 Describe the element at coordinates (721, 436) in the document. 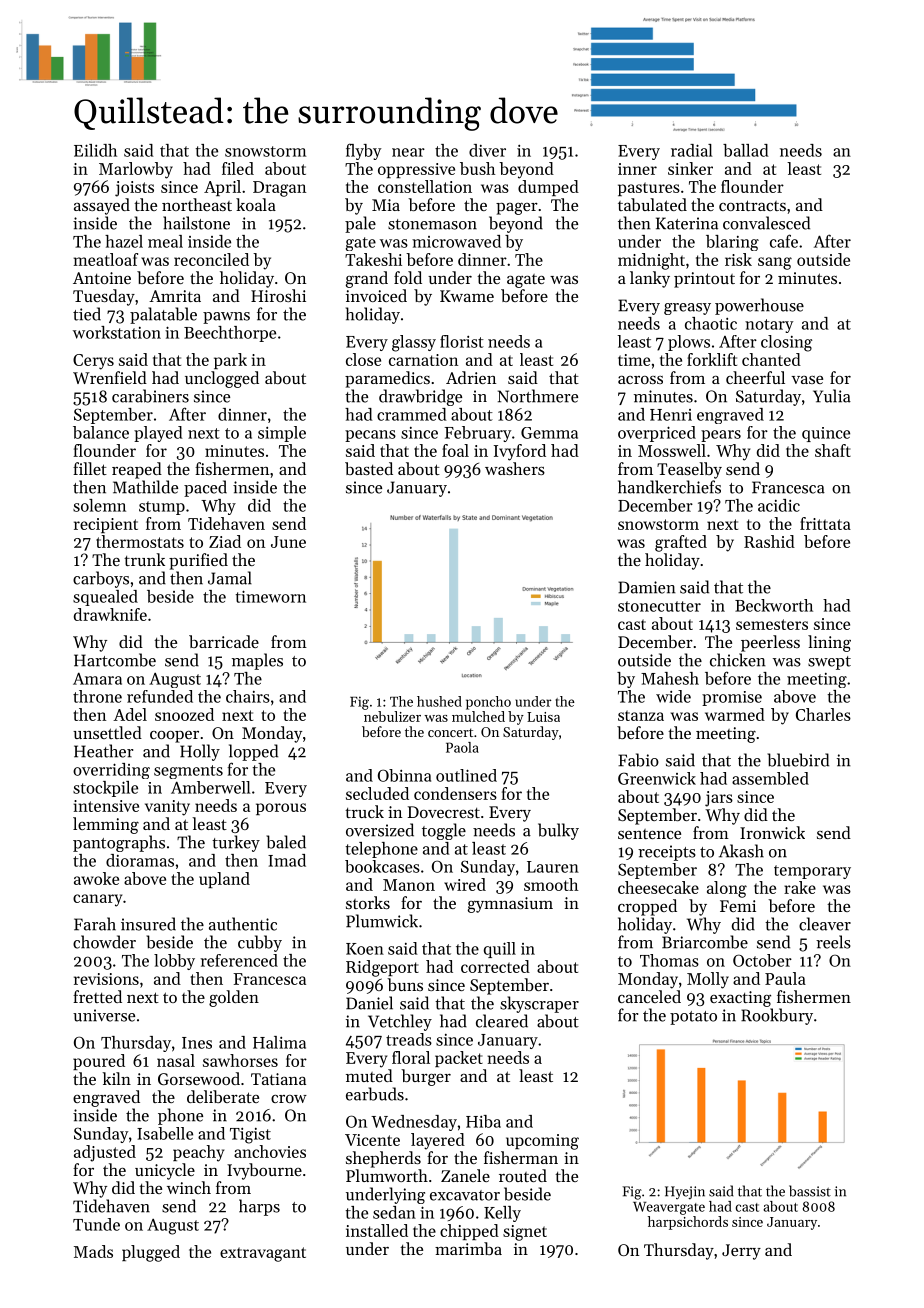

I see `pears` at that location.
